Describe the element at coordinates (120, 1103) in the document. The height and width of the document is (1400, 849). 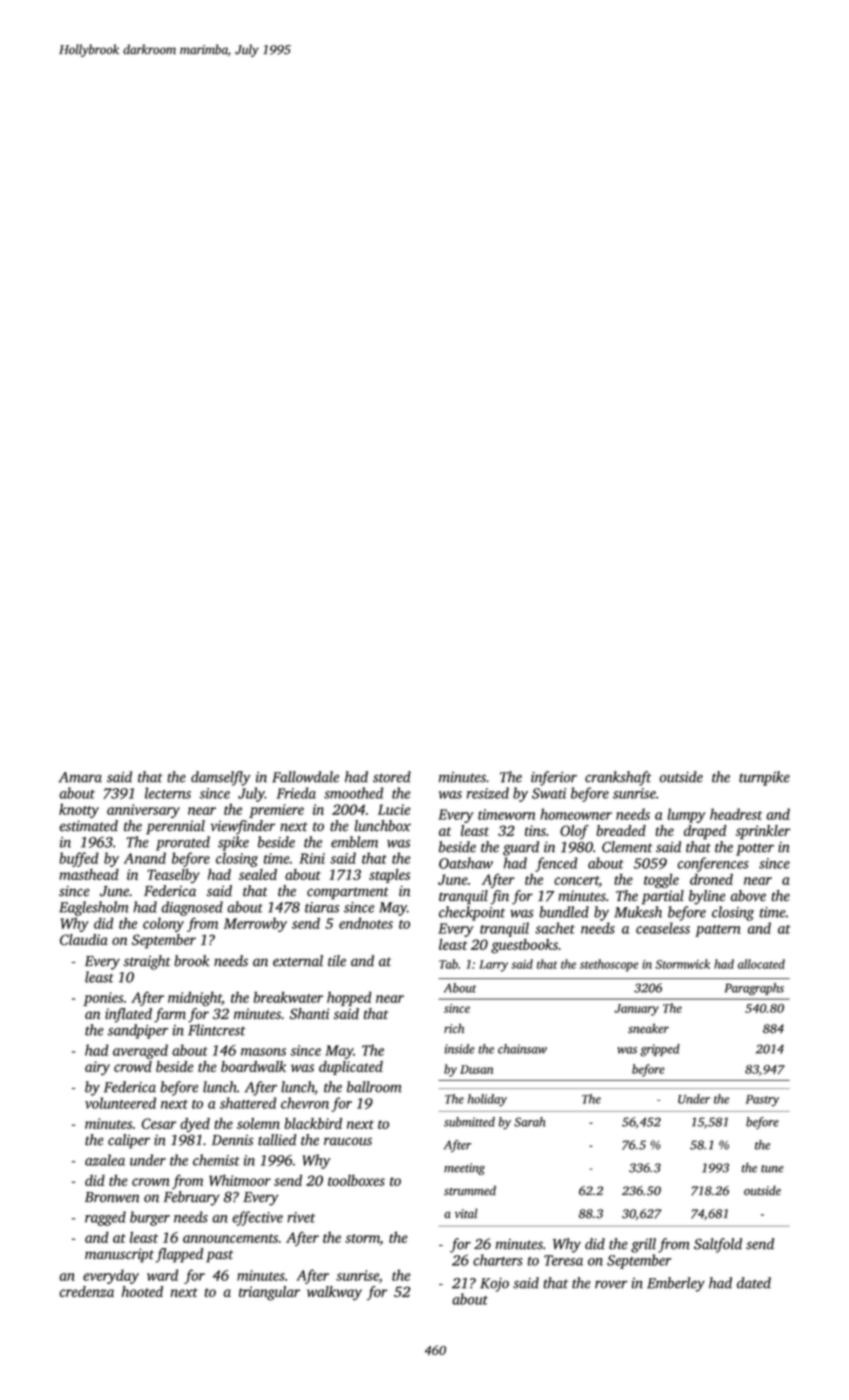
I see `volunteered` at that location.
